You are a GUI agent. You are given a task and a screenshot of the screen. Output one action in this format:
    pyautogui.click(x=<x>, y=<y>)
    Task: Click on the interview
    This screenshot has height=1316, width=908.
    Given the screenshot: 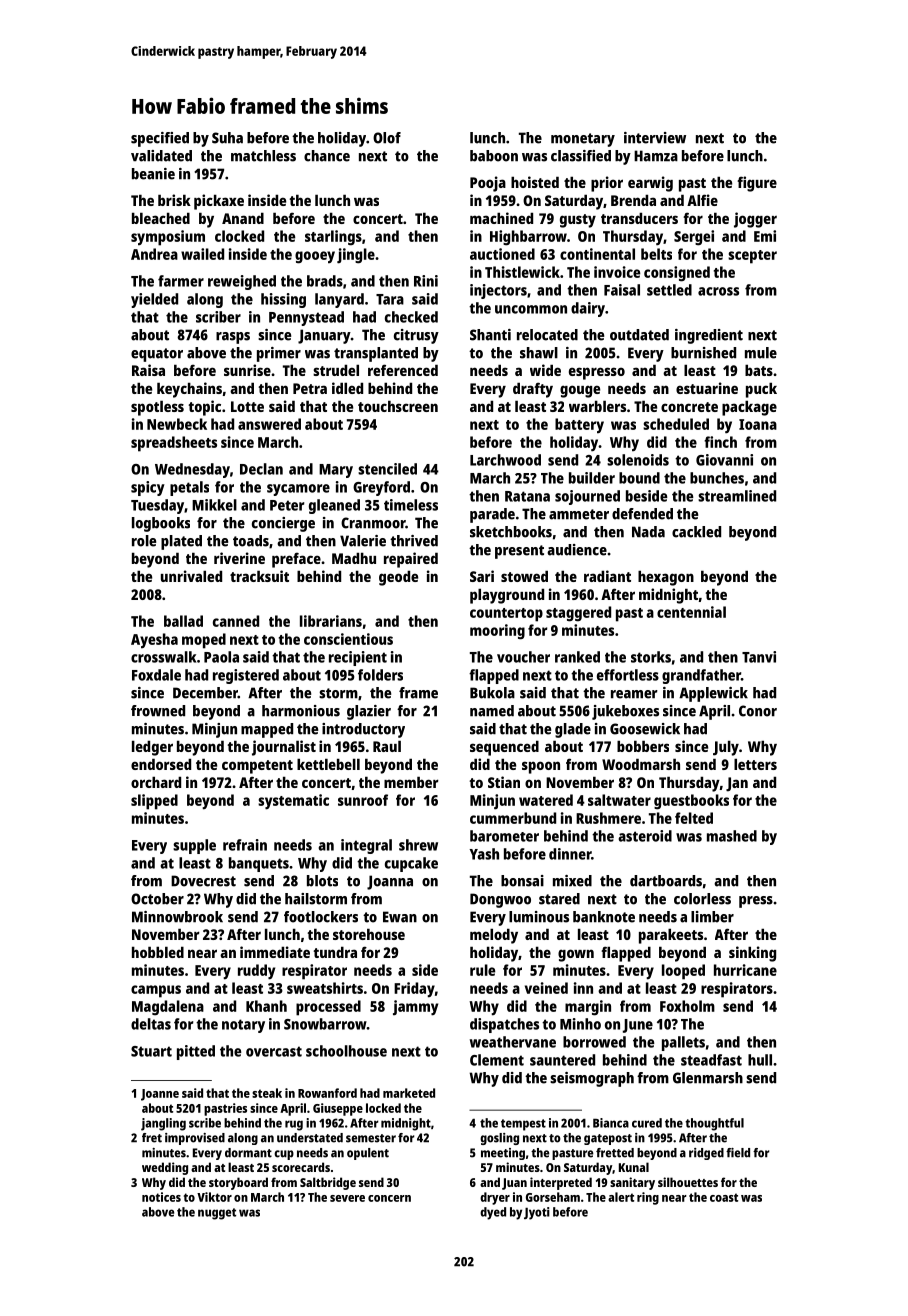 What is the action you would take?
    pyautogui.click(x=655, y=138)
